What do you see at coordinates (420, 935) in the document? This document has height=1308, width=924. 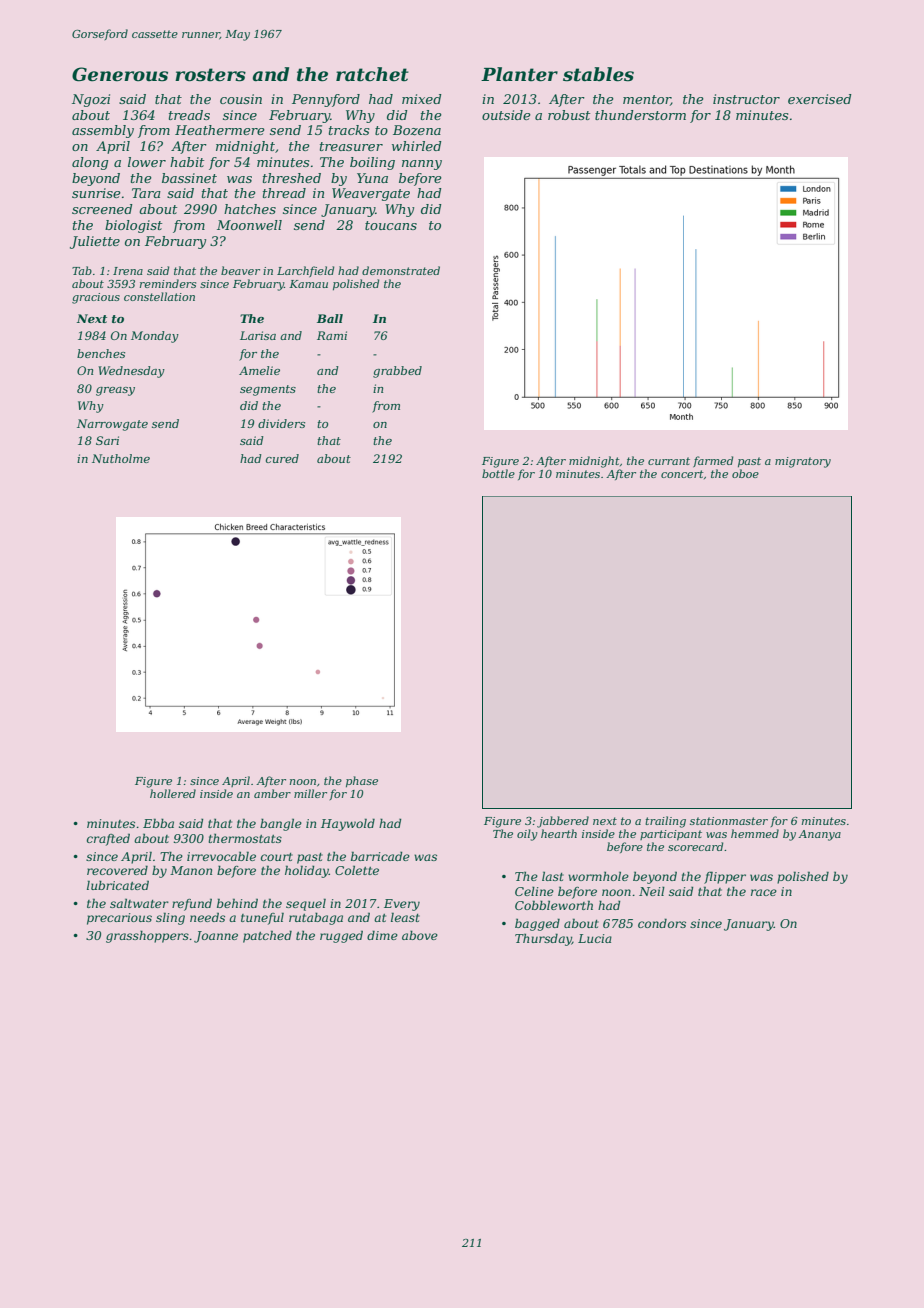 I see `above` at bounding box center [420, 935].
